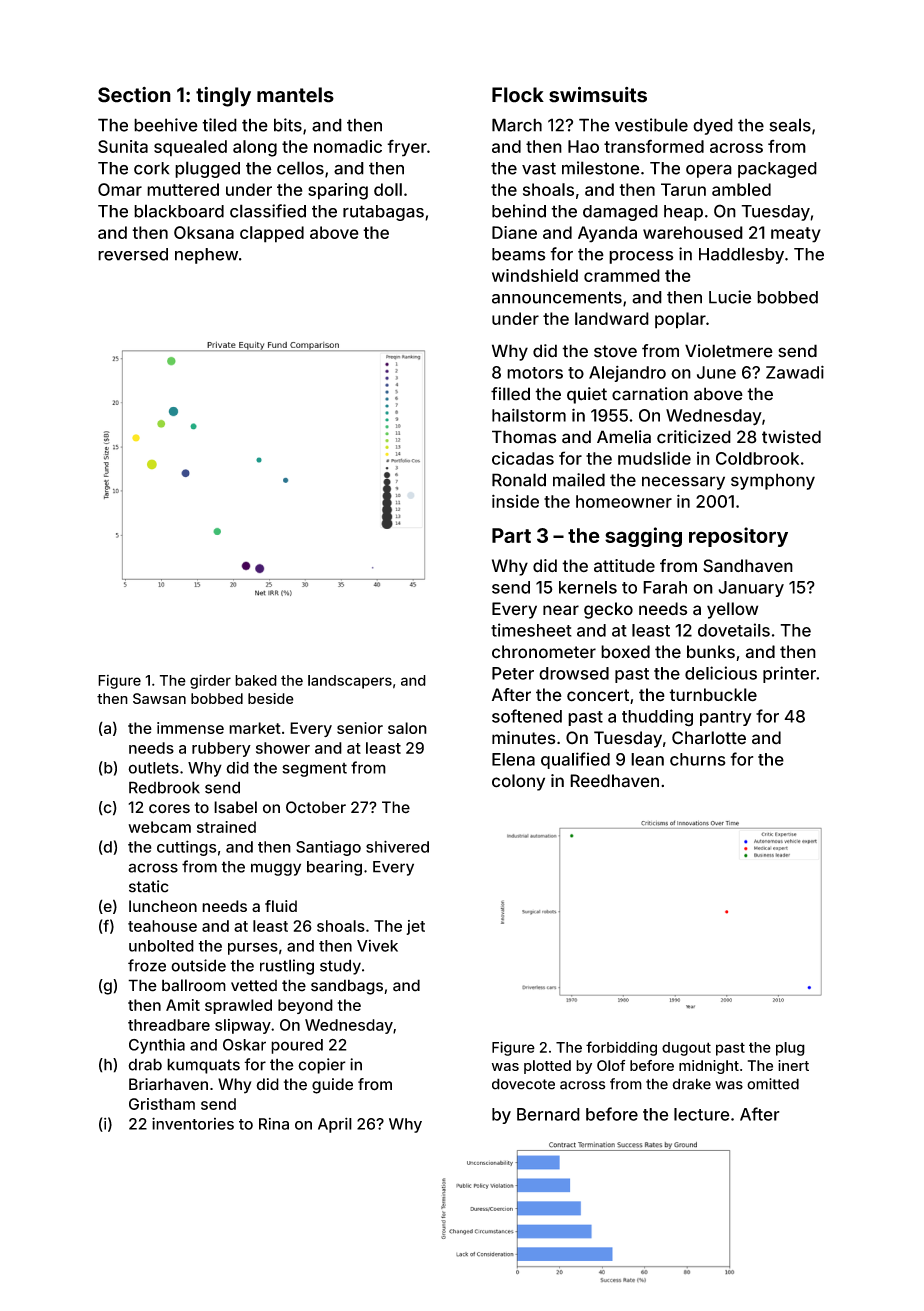  I want to click on mantels, so click(295, 95).
